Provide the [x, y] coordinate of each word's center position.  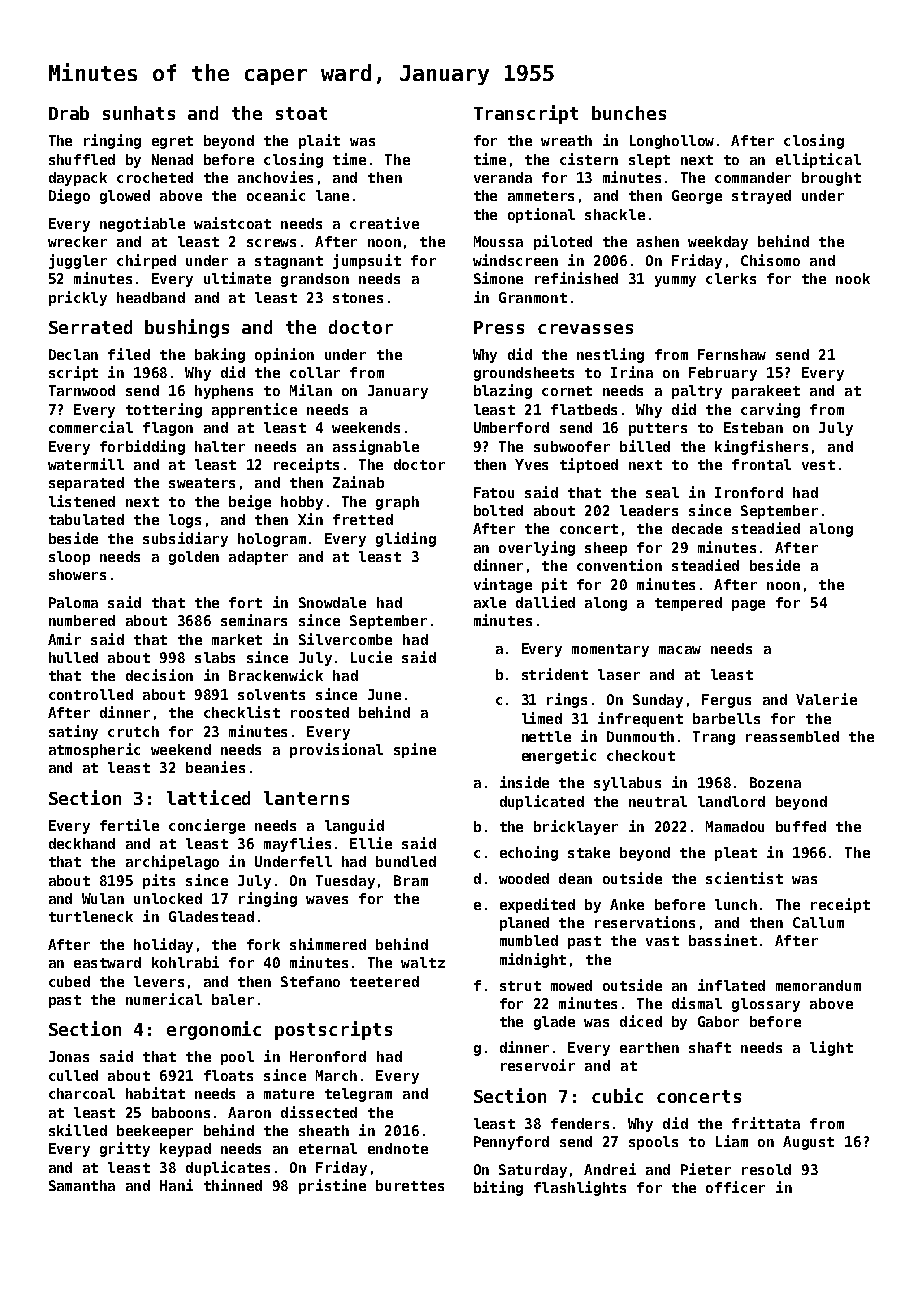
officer [735, 1187]
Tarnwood [82, 390]
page [748, 605]
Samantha [82, 1185]
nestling [610, 355]
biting [498, 1188]
